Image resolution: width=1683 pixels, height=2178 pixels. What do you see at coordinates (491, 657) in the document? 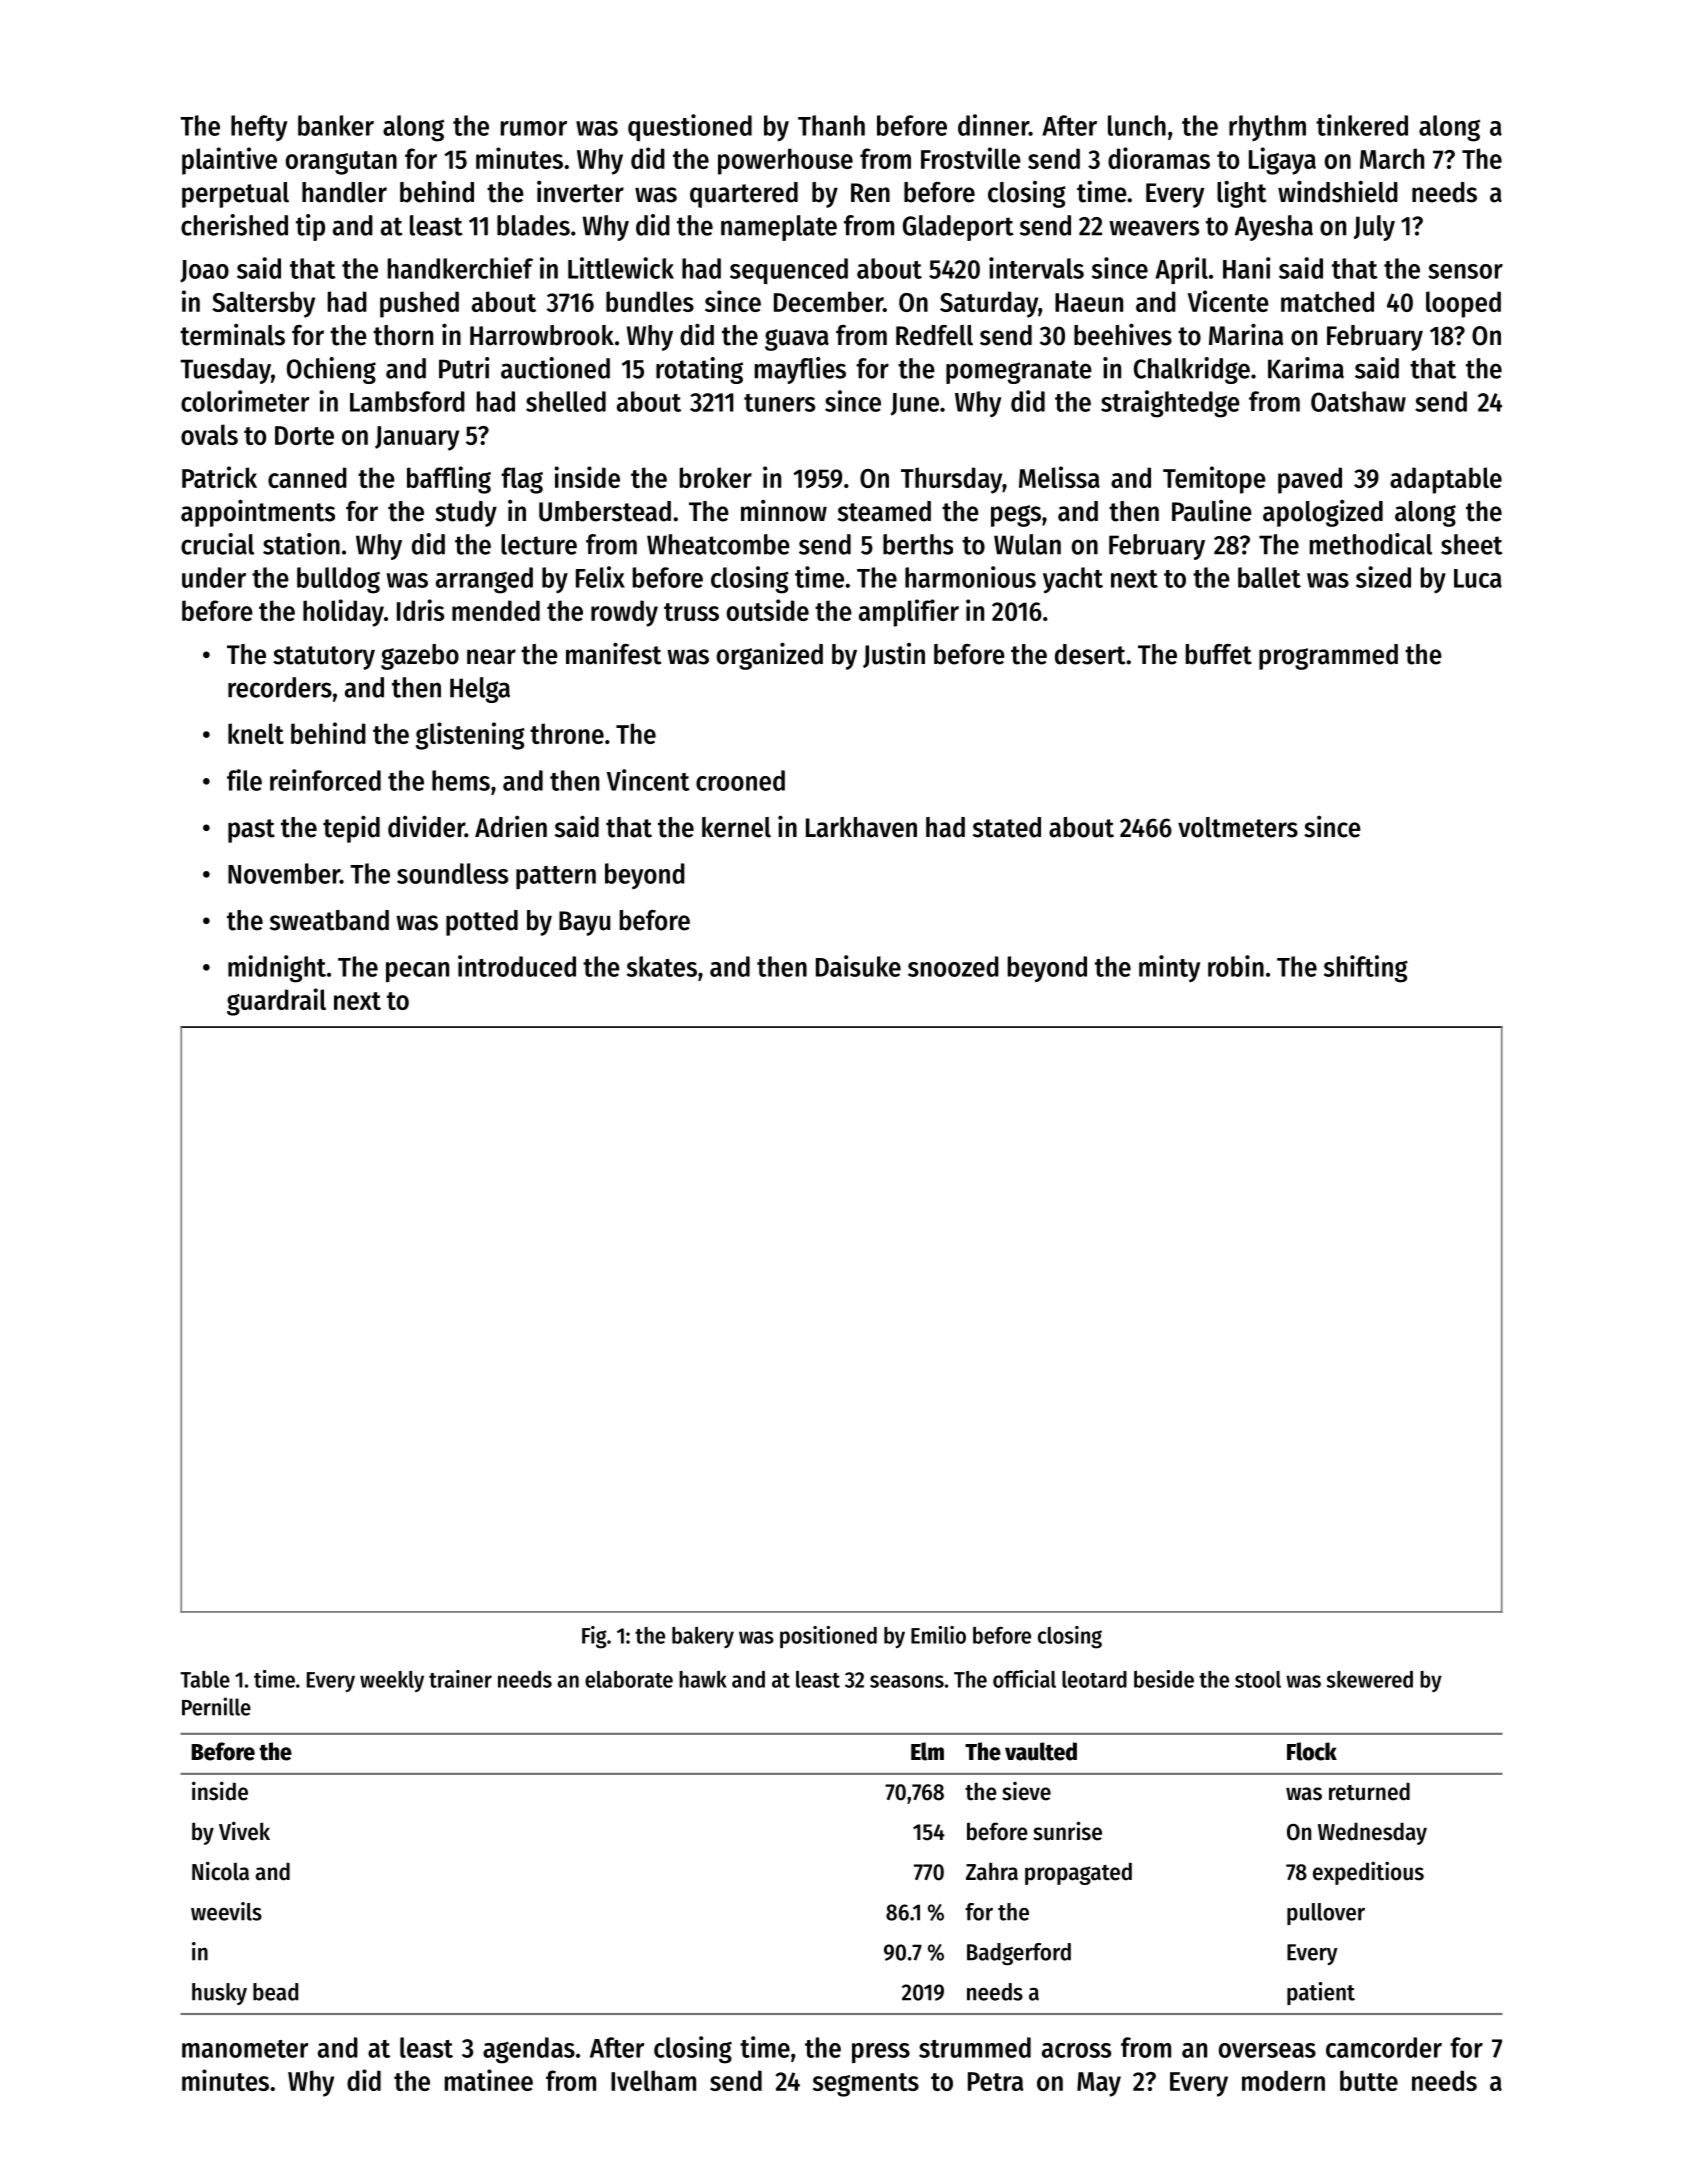
I see `near` at bounding box center [491, 657].
